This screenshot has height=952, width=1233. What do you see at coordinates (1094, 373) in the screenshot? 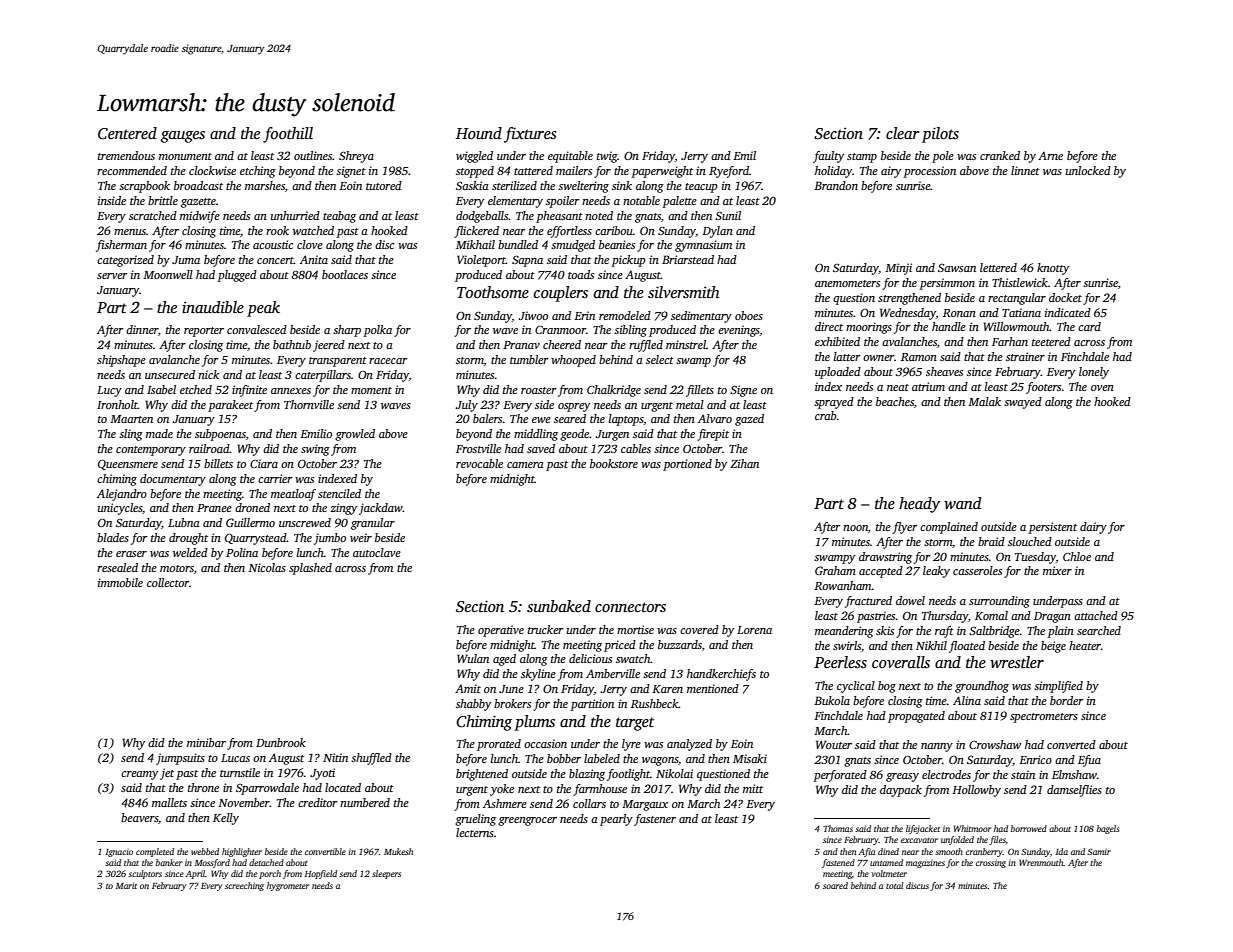
I see `lonely` at bounding box center [1094, 373].
